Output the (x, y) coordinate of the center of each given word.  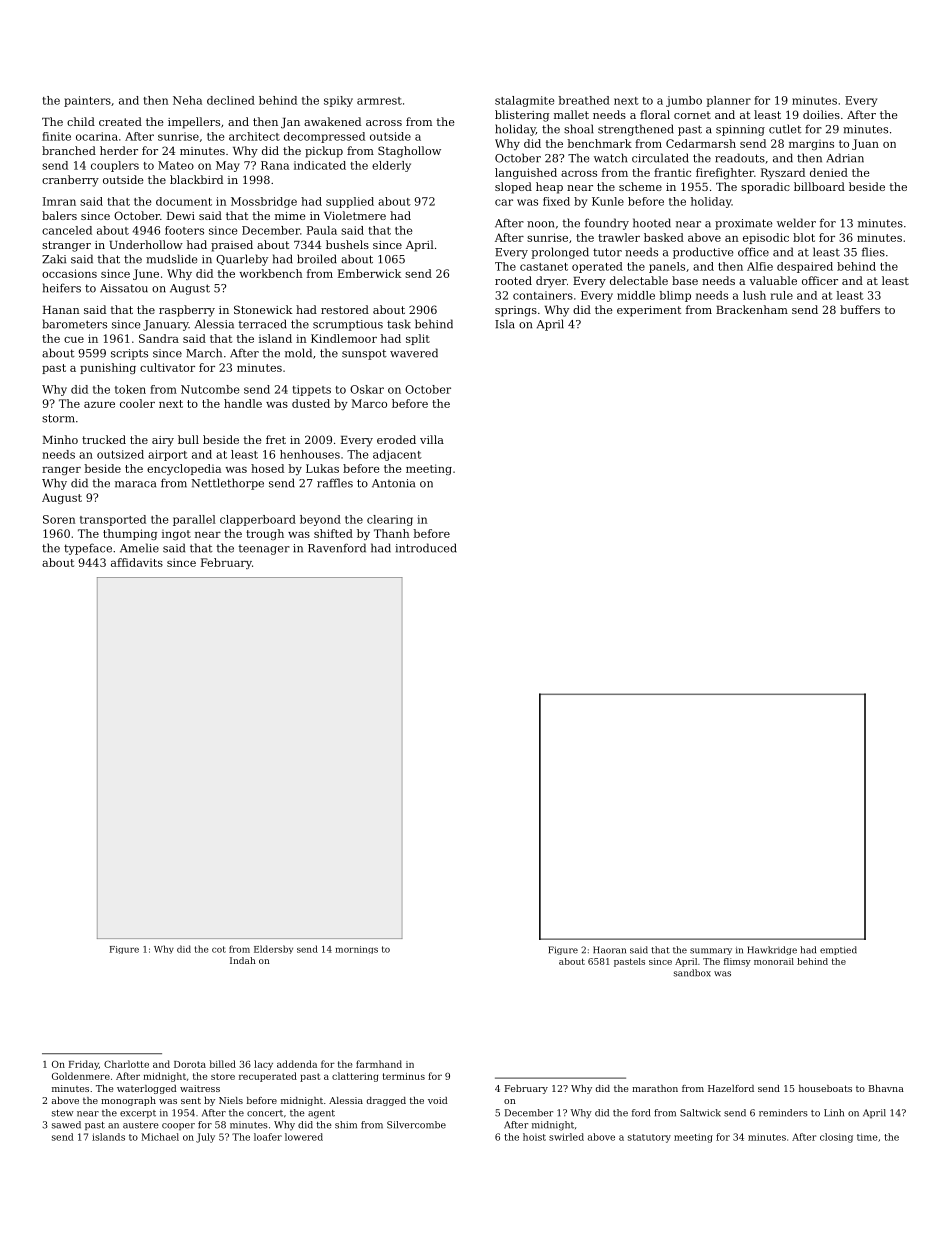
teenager (264, 550)
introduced (426, 548)
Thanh (392, 533)
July (205, 1138)
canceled (67, 230)
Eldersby (273, 949)
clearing (390, 520)
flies (873, 252)
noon (540, 224)
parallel (194, 520)
